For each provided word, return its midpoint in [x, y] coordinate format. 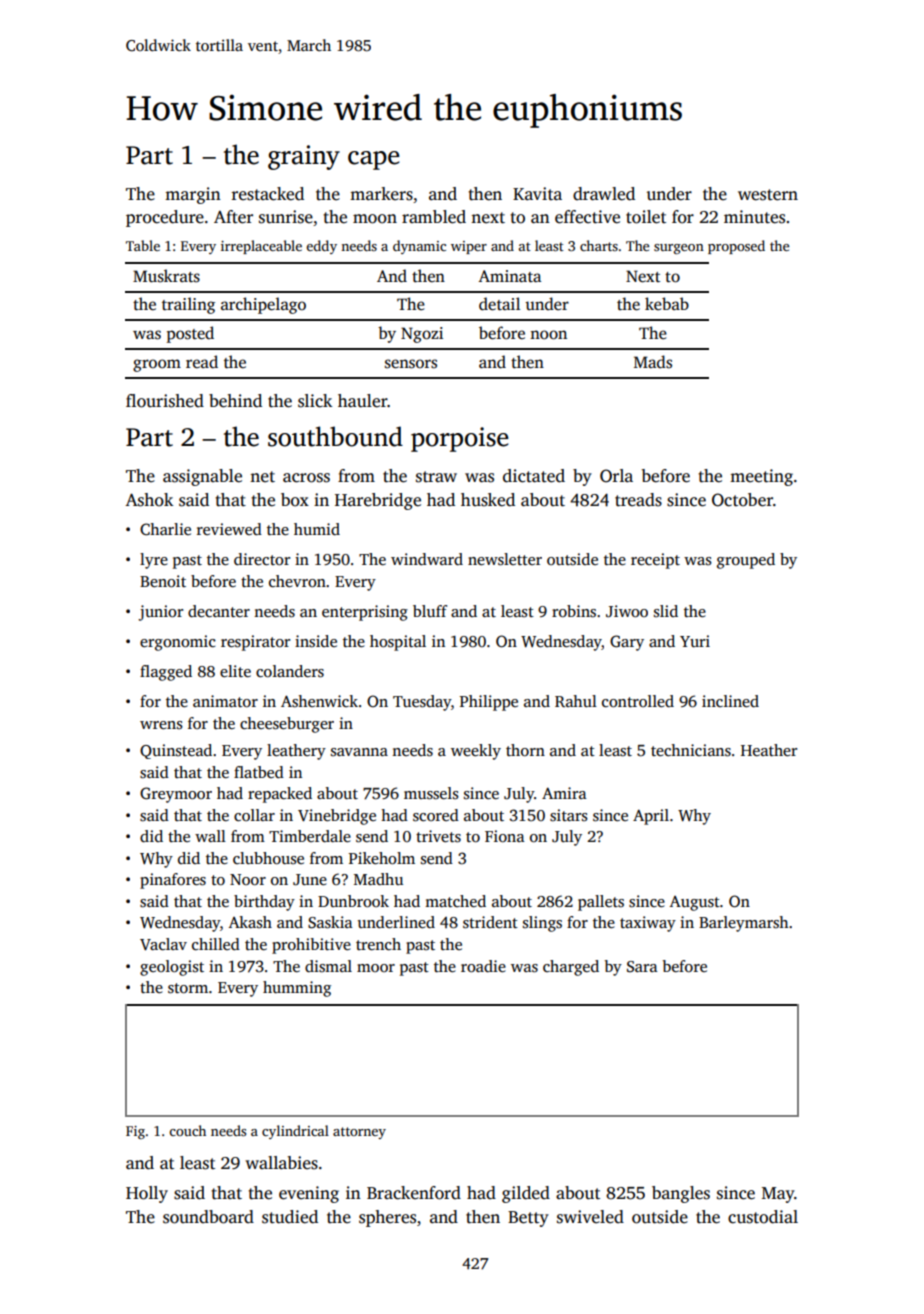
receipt [655, 561]
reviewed [229, 529]
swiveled [590, 1217]
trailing [188, 305]
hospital [398, 643]
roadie [483, 966]
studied [290, 1217]
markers [381, 194]
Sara [642, 967]
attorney [359, 1133]
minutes [754, 217]
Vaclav [163, 944]
